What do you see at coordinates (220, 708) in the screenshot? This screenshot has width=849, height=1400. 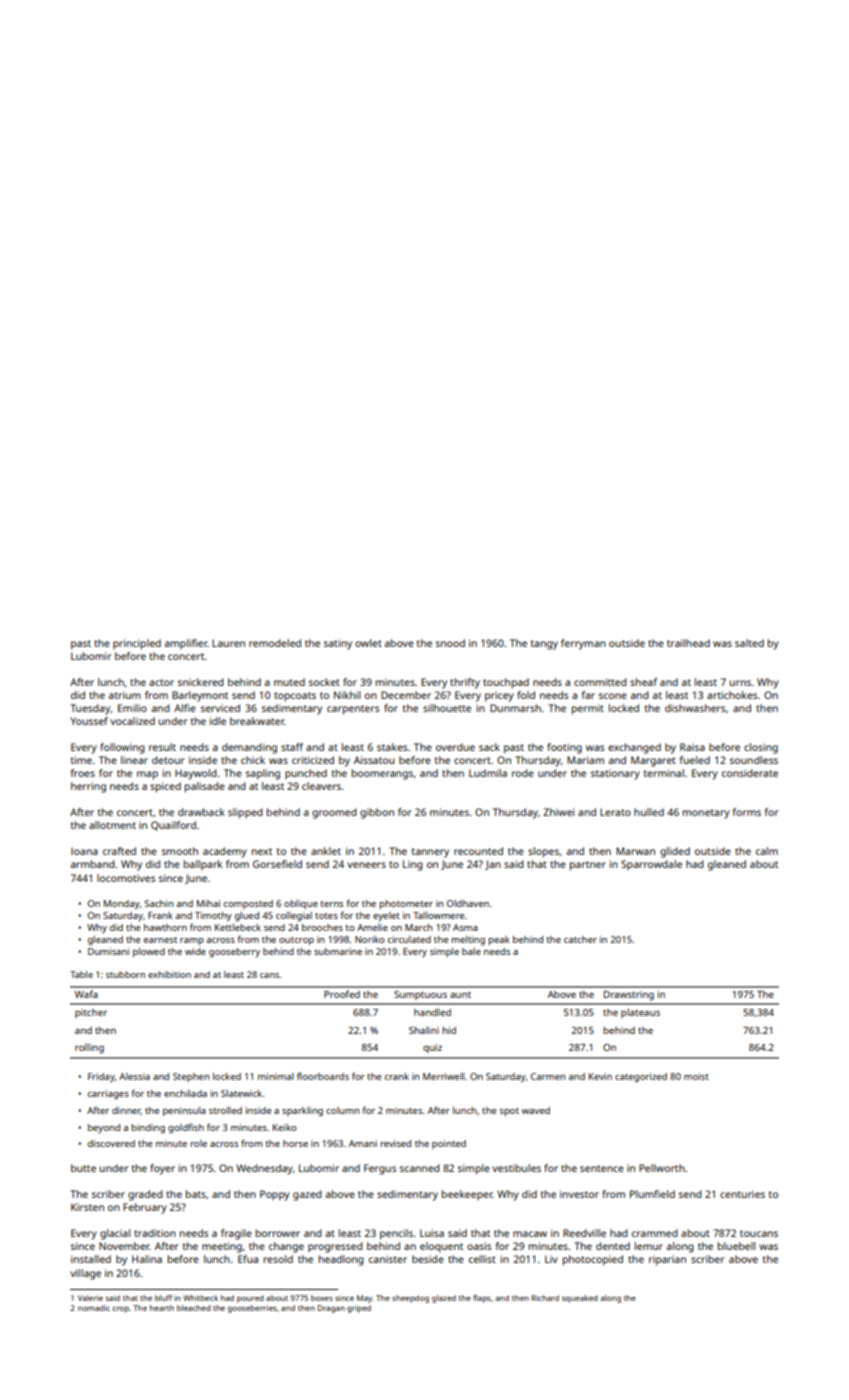 I see `serviced` at bounding box center [220, 708].
